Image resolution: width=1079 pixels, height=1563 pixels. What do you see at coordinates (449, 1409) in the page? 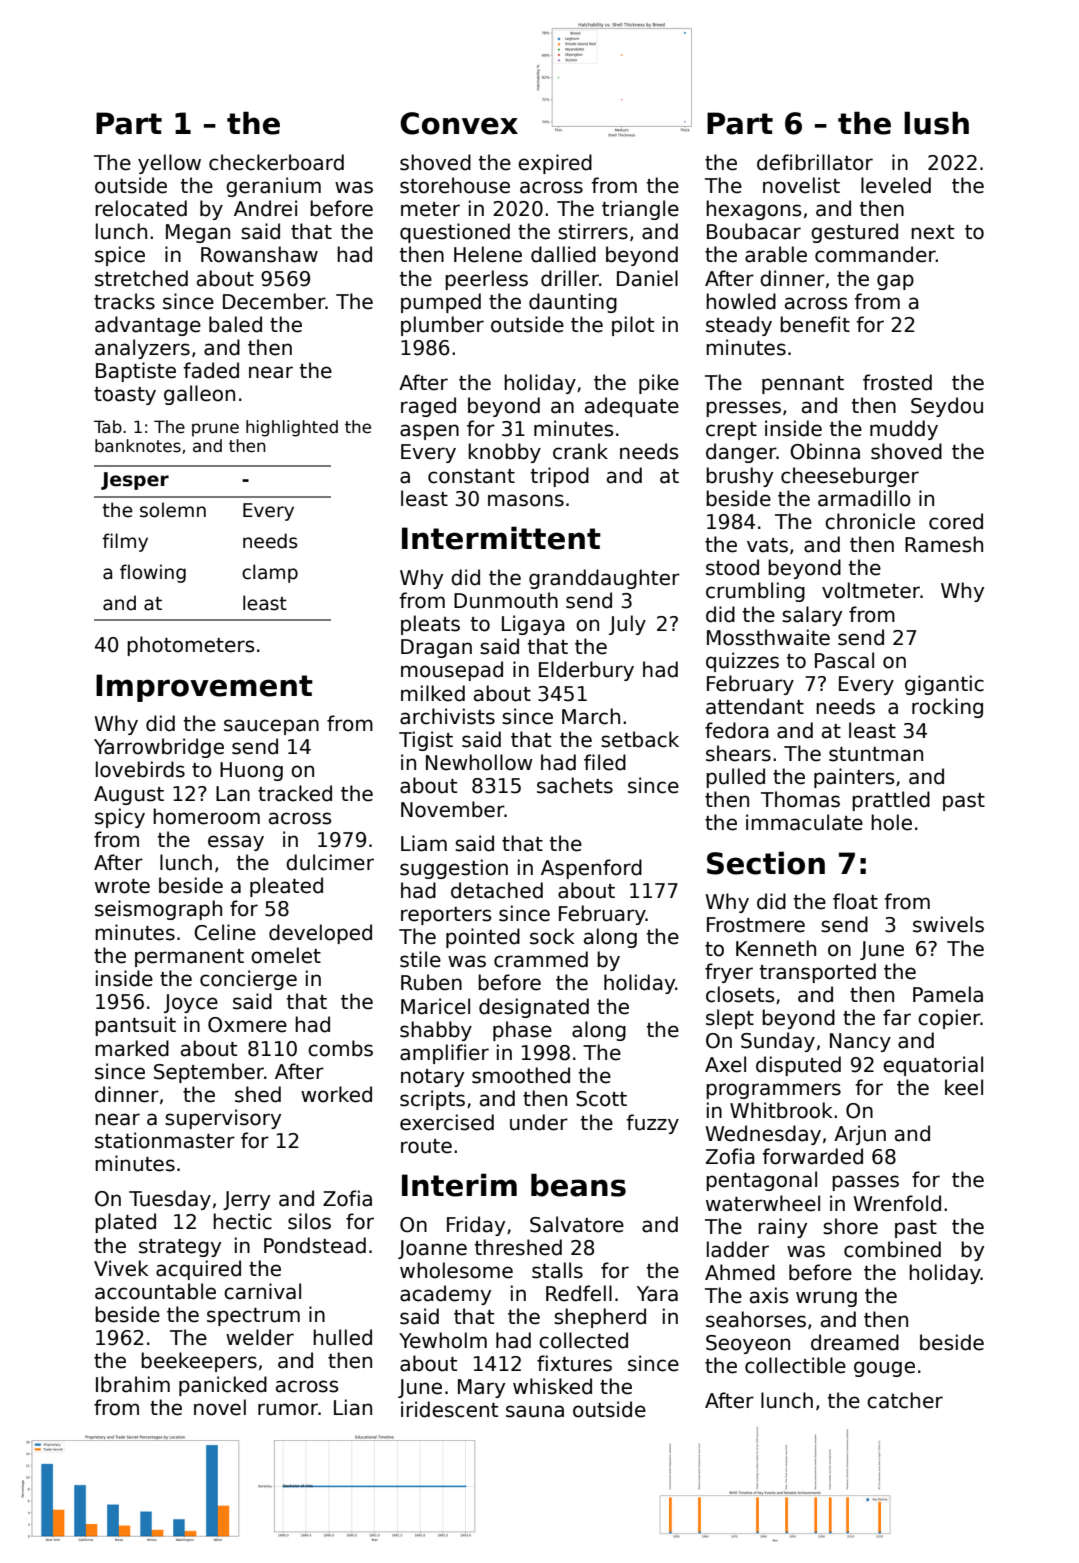
I see `iridescent` at bounding box center [449, 1409].
